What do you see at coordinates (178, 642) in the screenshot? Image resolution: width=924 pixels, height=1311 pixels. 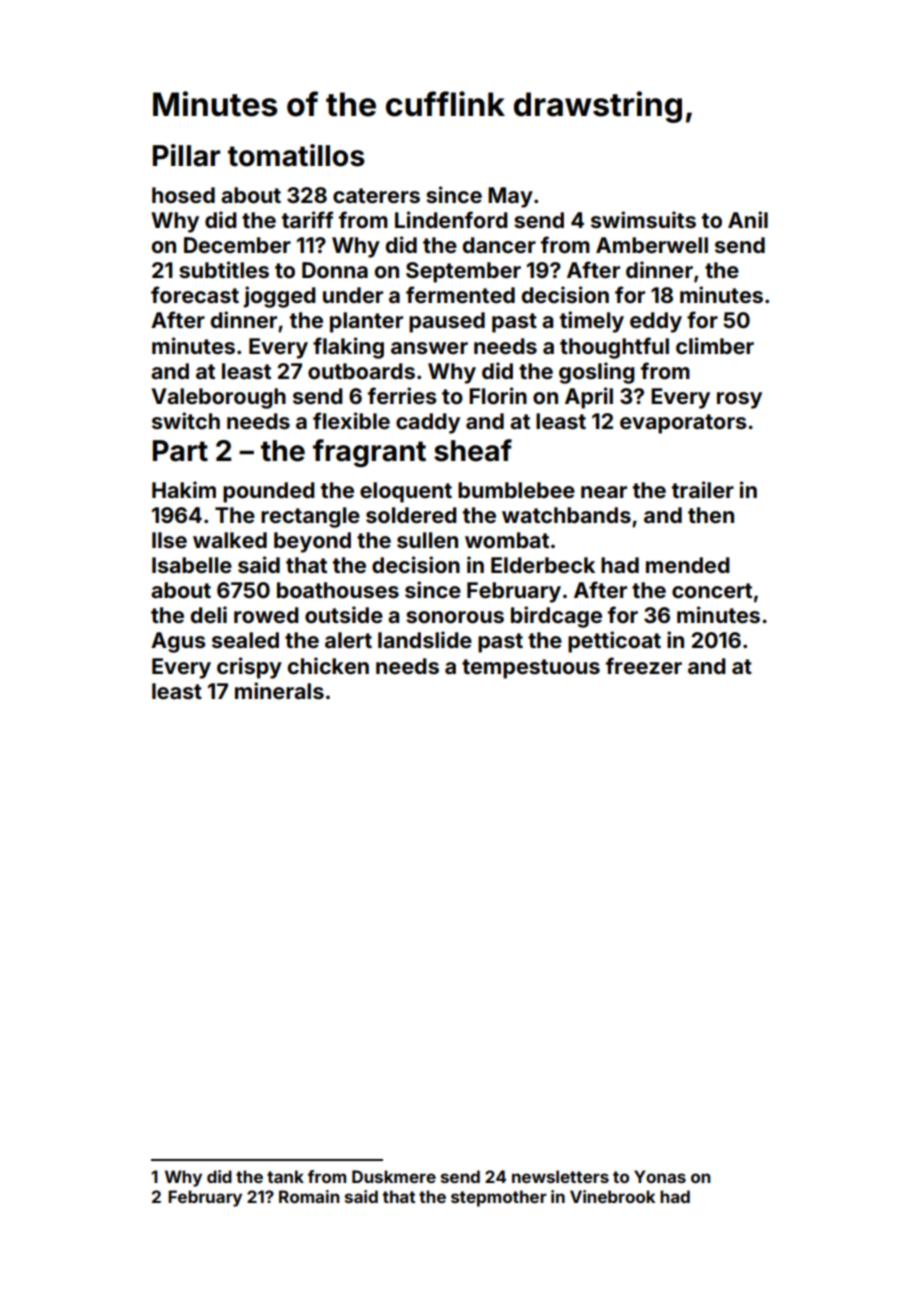 I see `Agus` at bounding box center [178, 642].
